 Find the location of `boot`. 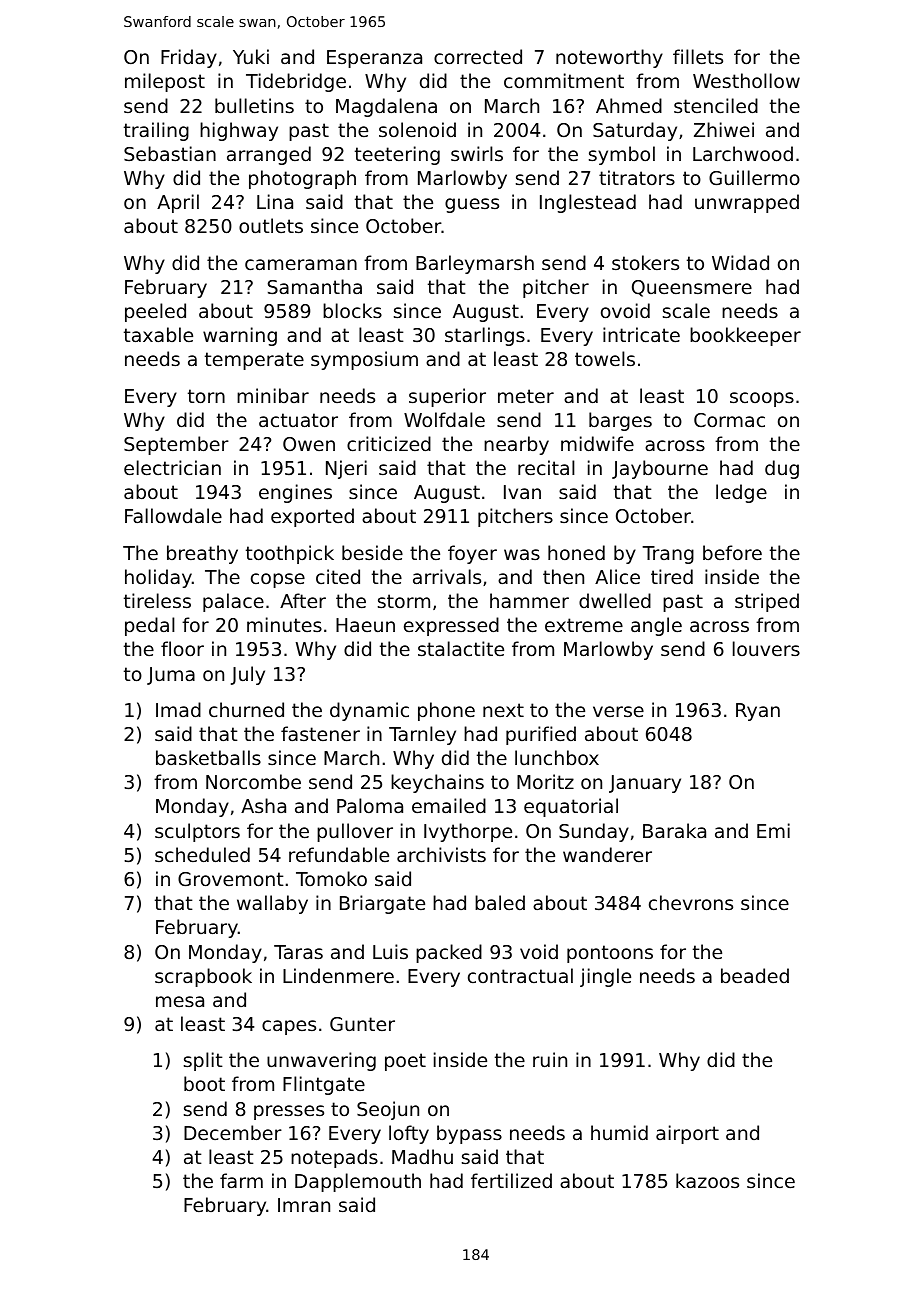

boot is located at coordinates (204, 1083).
